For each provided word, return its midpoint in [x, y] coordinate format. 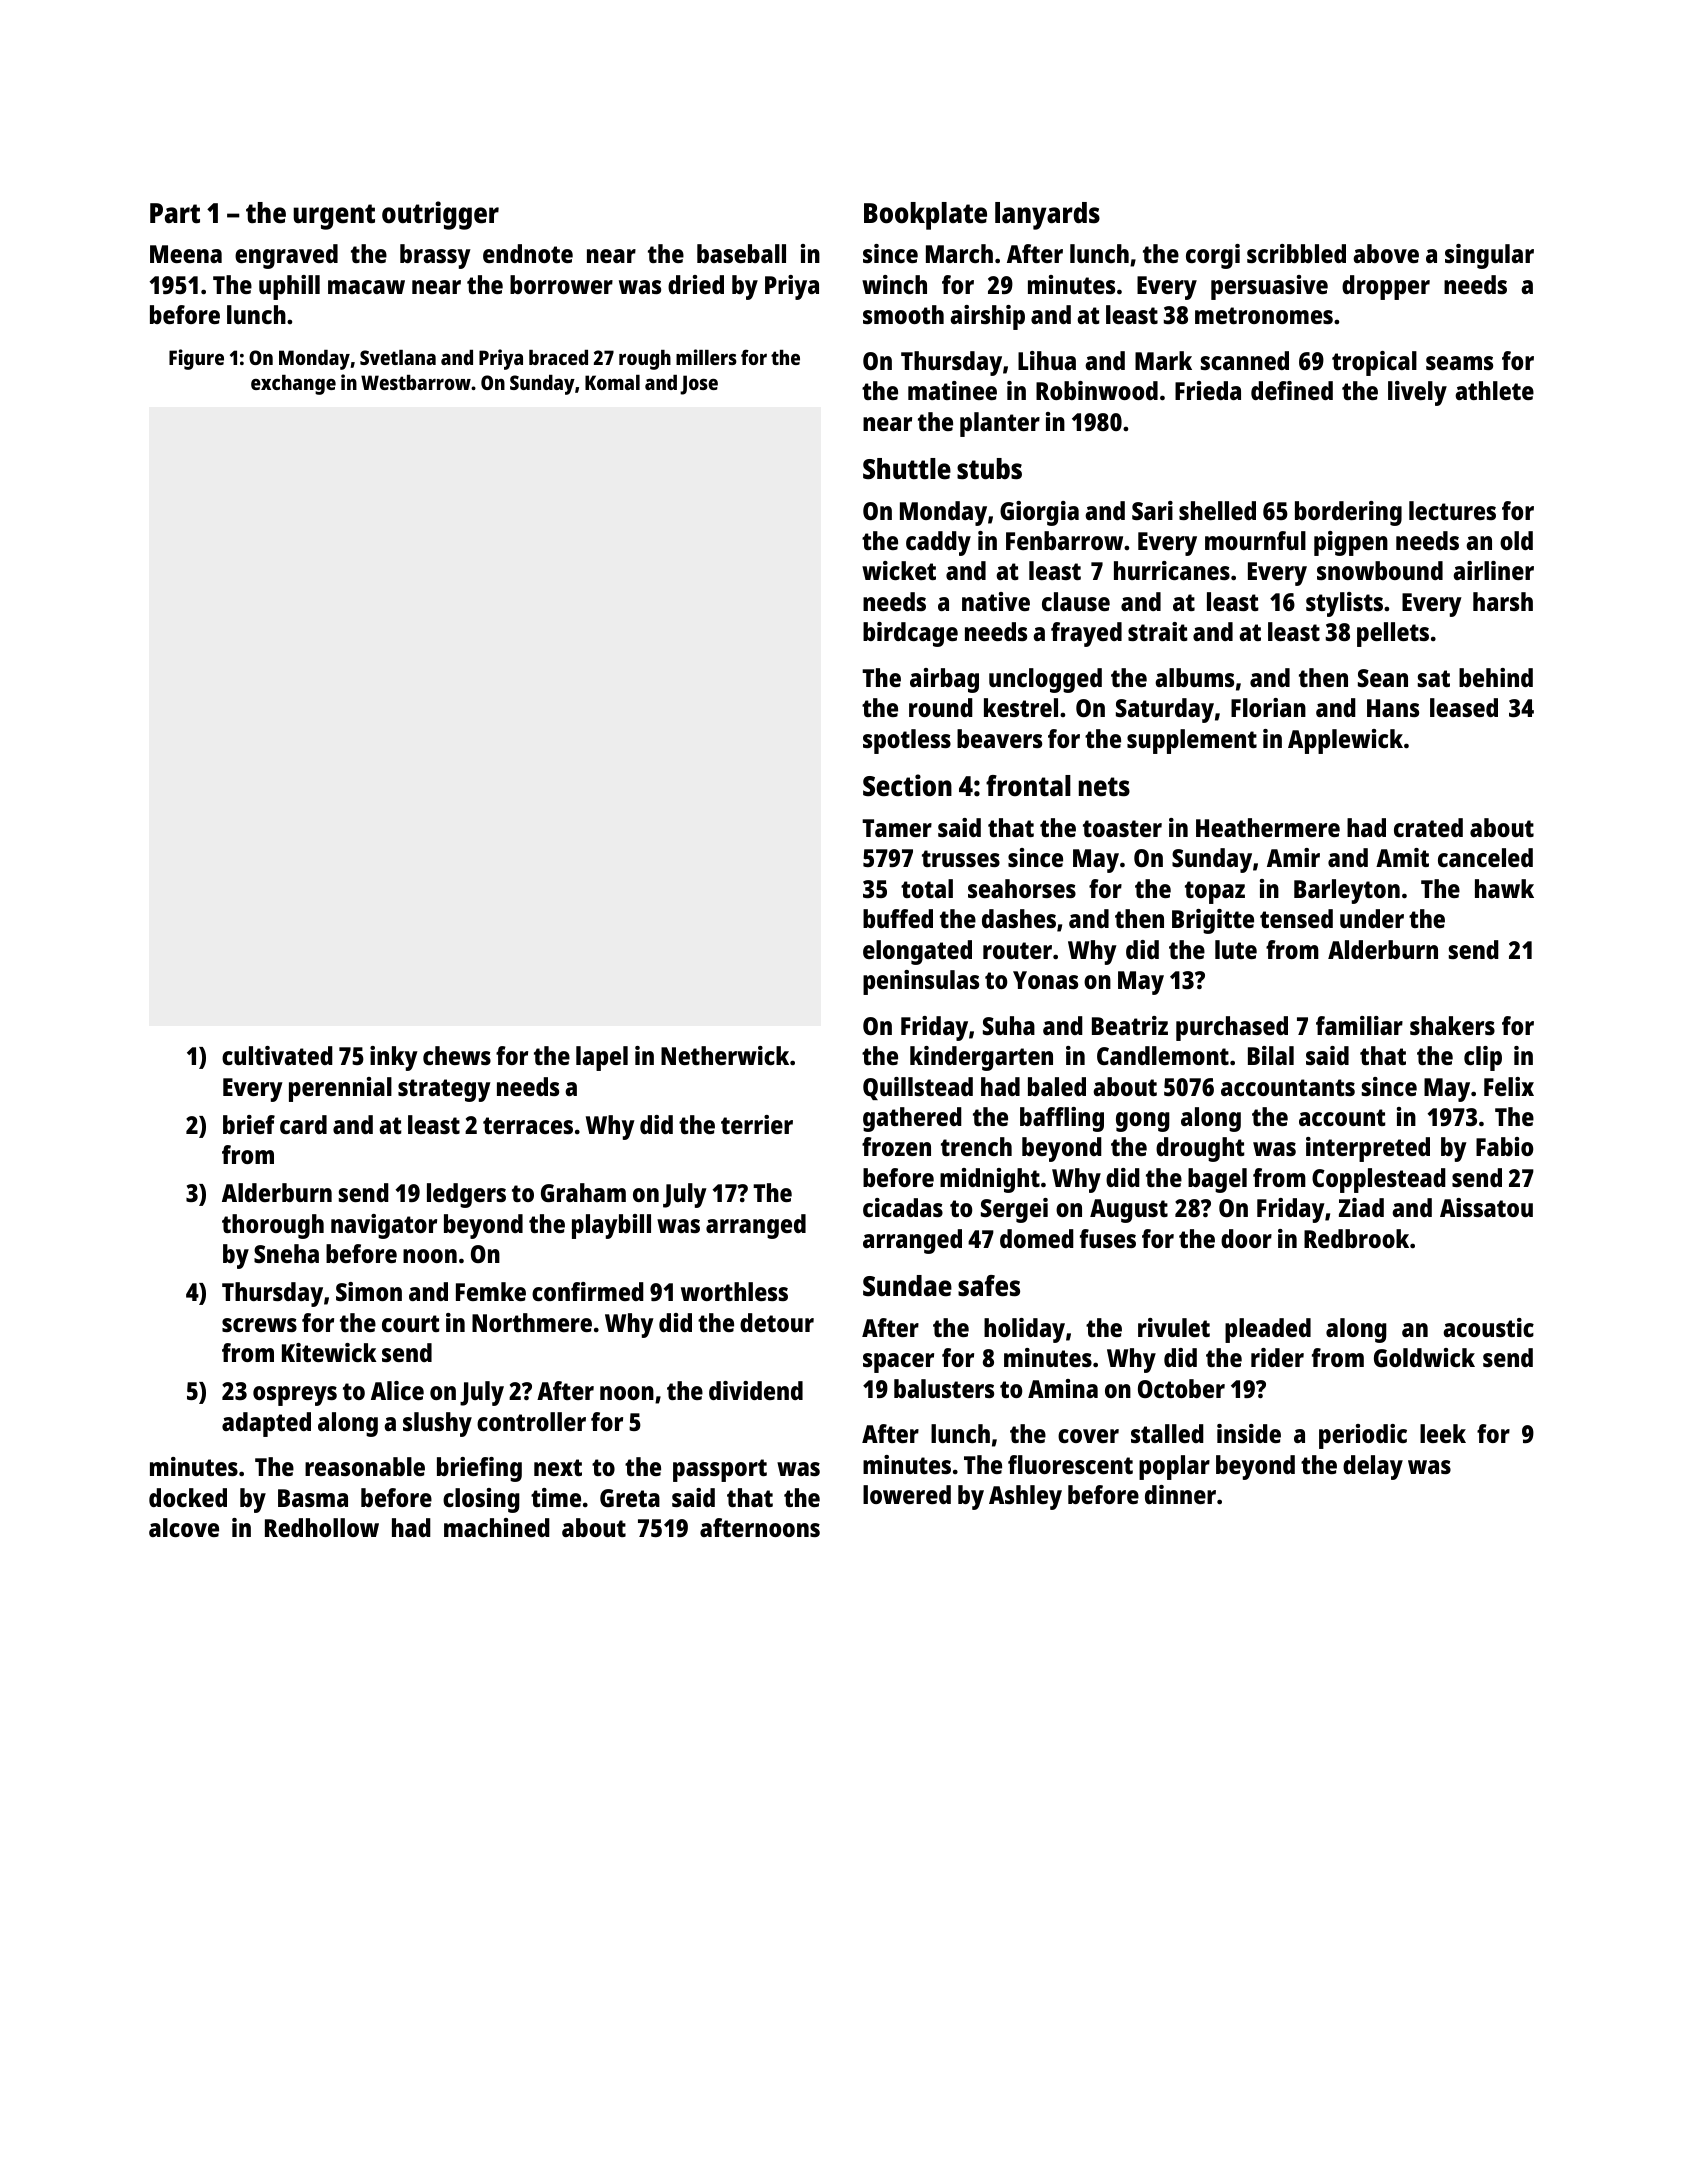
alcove [184, 1527]
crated [1428, 827]
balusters [944, 1388]
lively [1417, 393]
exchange [293, 385]
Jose [699, 385]
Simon [369, 1291]
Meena [186, 254]
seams [1459, 363]
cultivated [277, 1055]
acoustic [1488, 1327]
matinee [952, 390]
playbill [611, 1226]
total [927, 888]
